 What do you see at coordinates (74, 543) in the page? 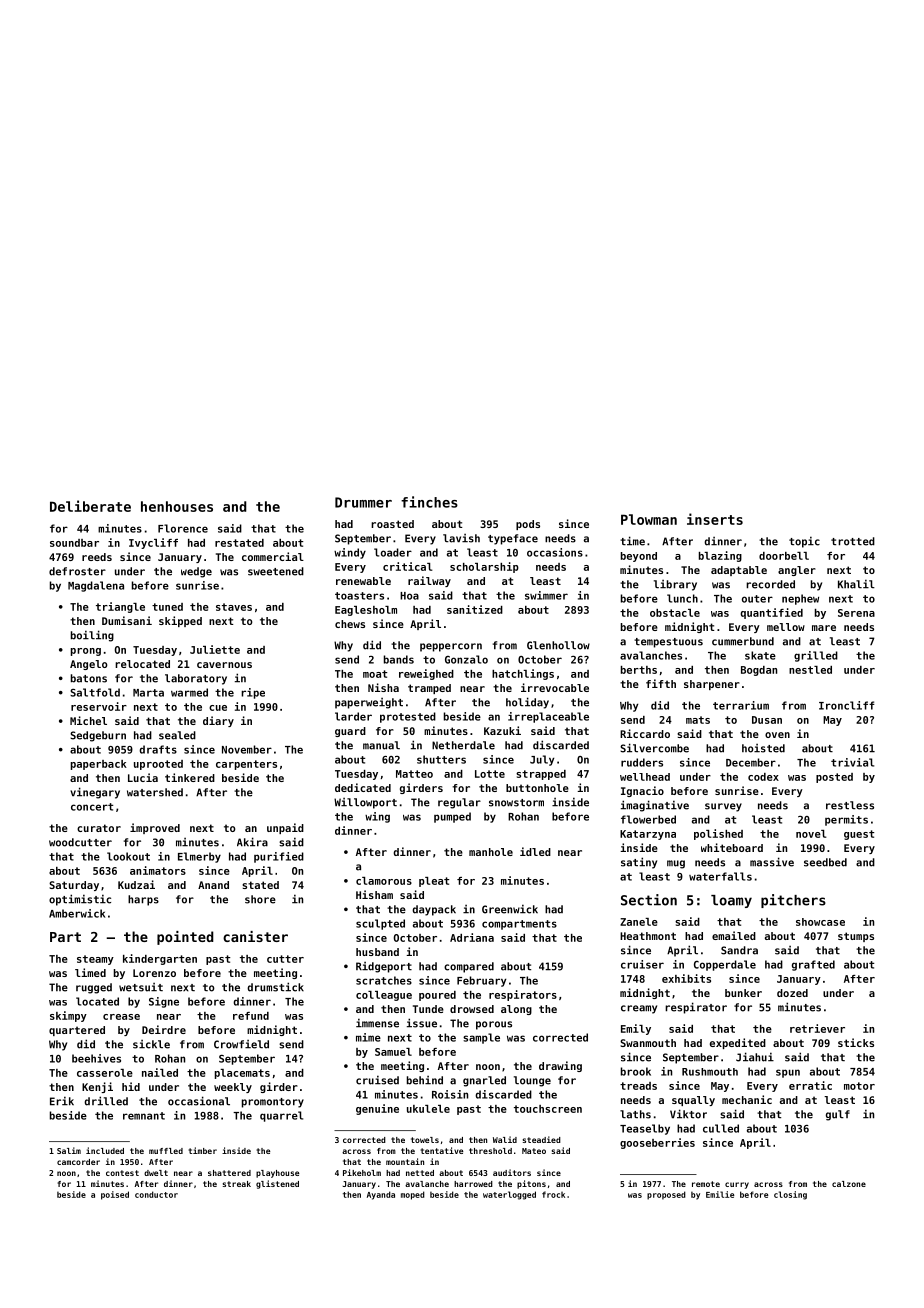
I see `soundbar` at bounding box center [74, 543].
